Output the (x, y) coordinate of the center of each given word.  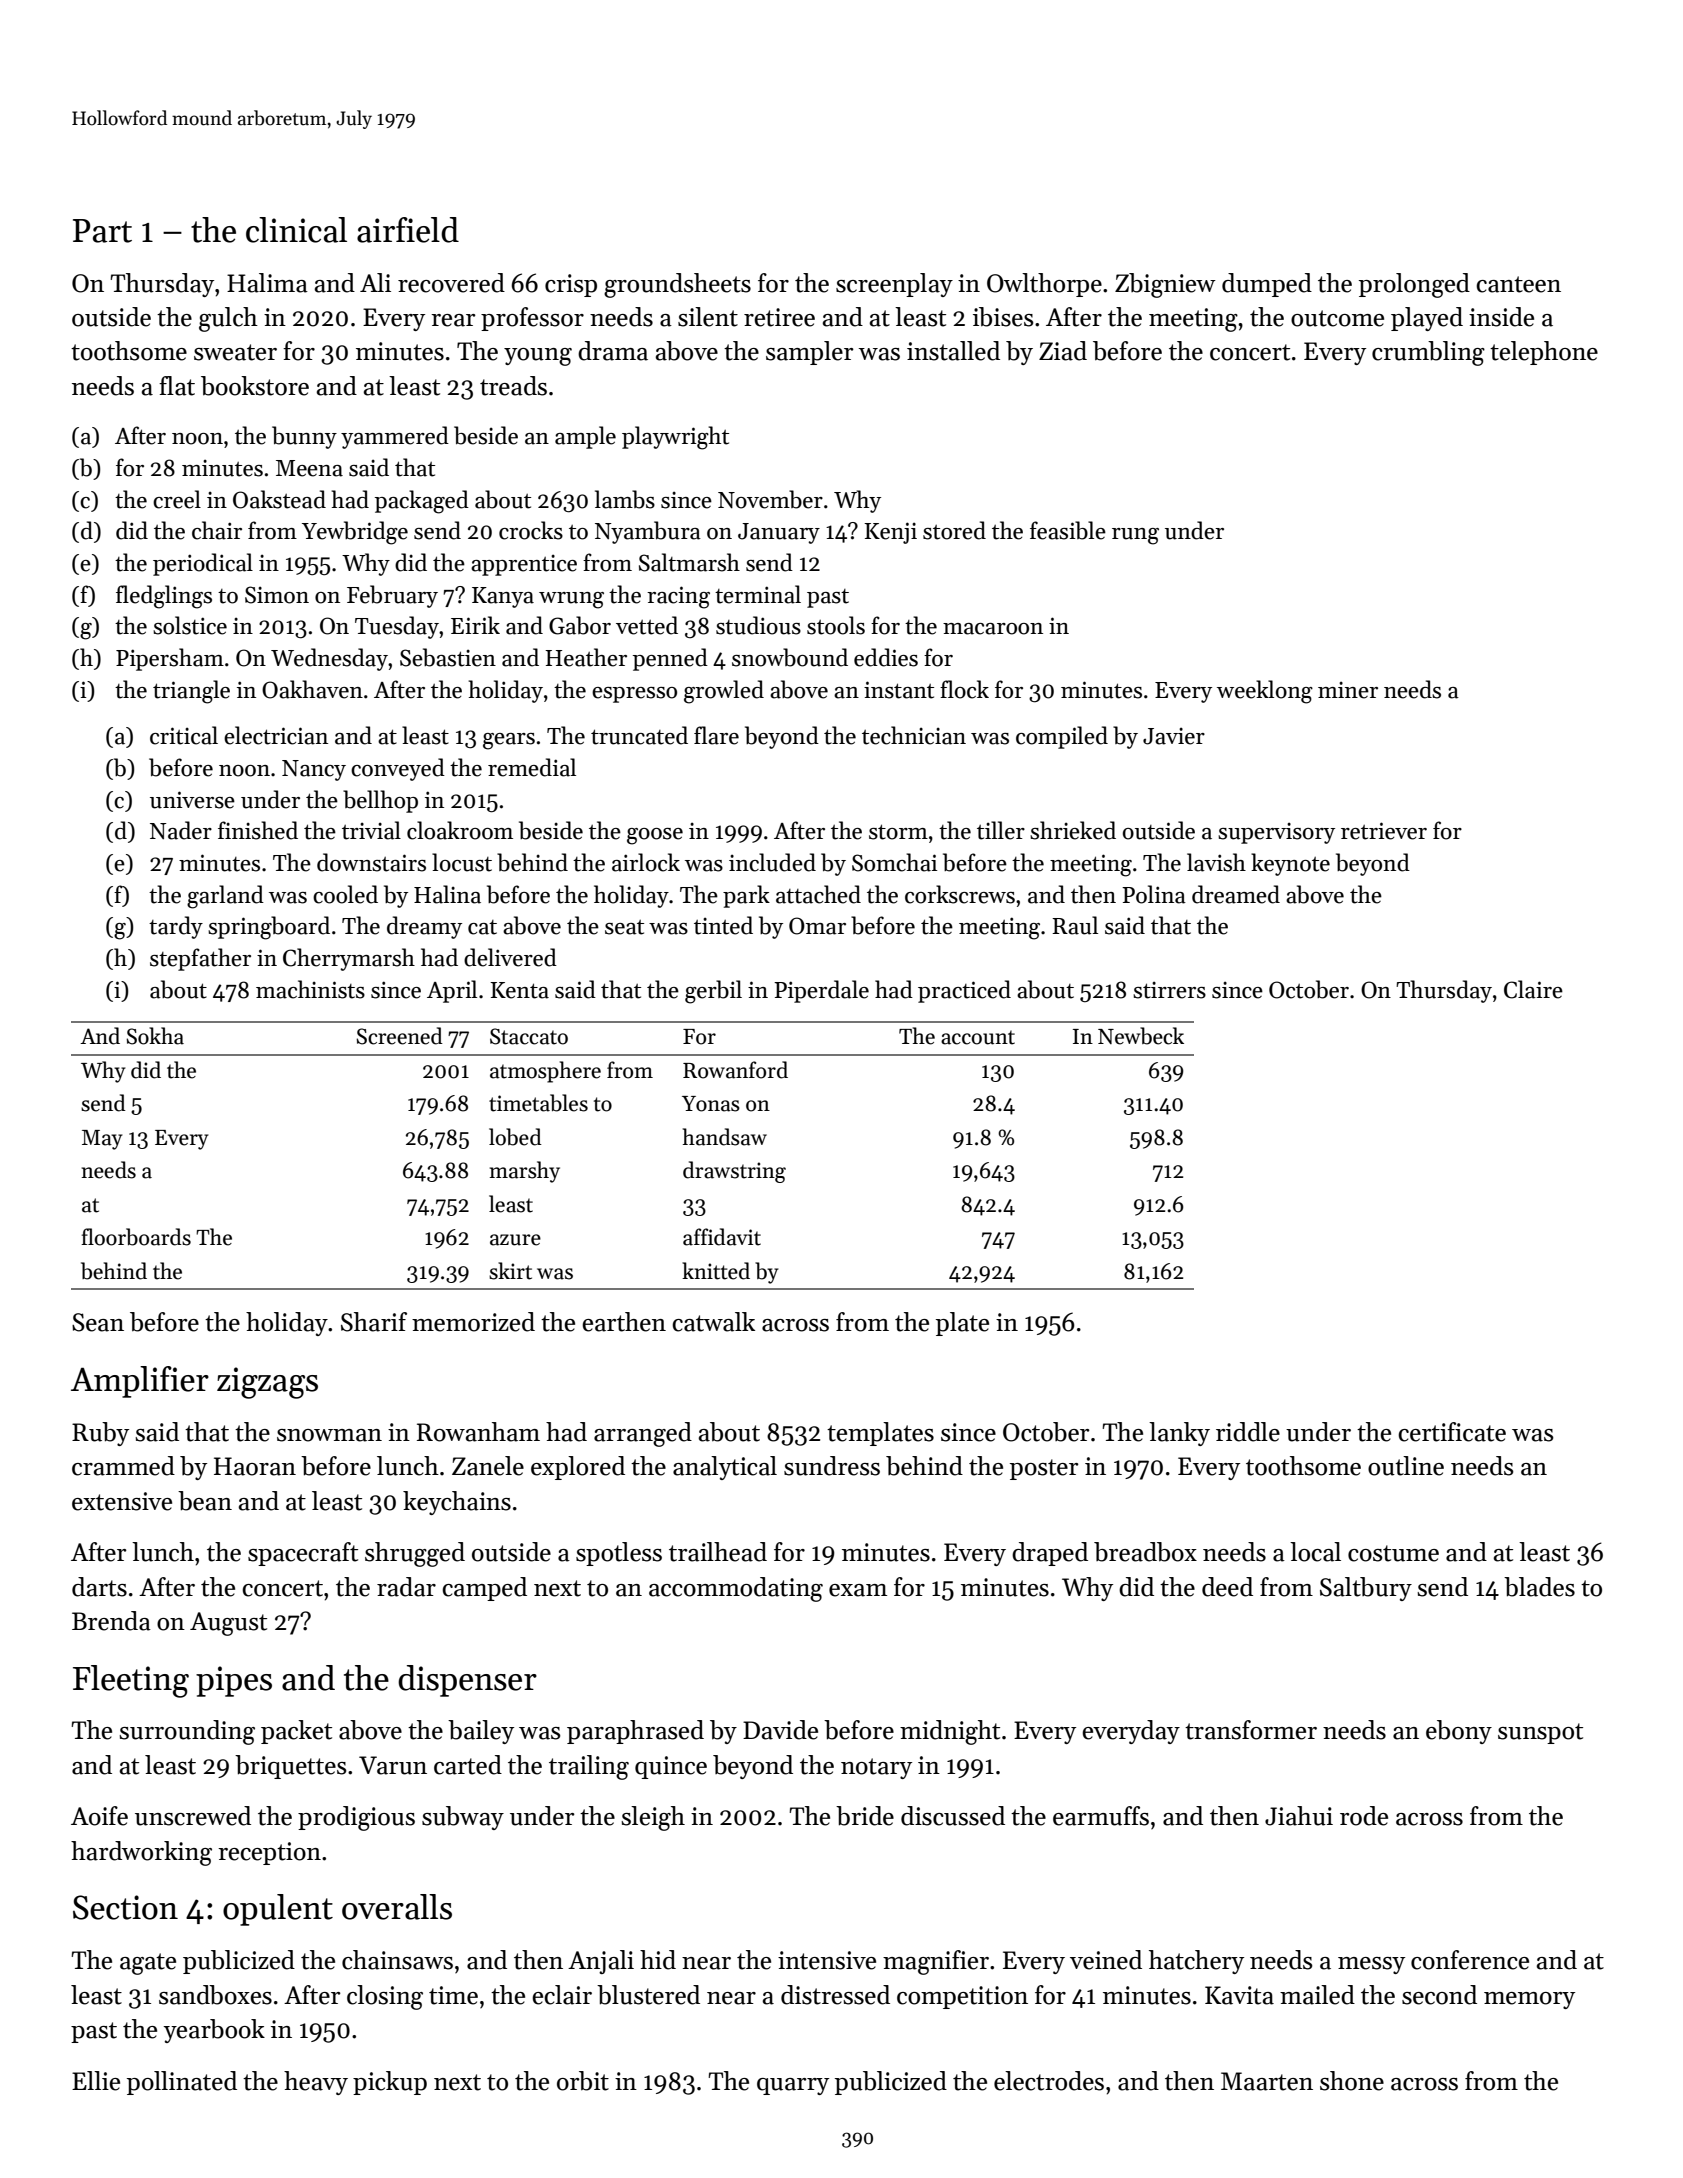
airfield (408, 230)
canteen (1518, 284)
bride (865, 1816)
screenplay (894, 285)
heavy (316, 2083)
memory (1529, 2000)
